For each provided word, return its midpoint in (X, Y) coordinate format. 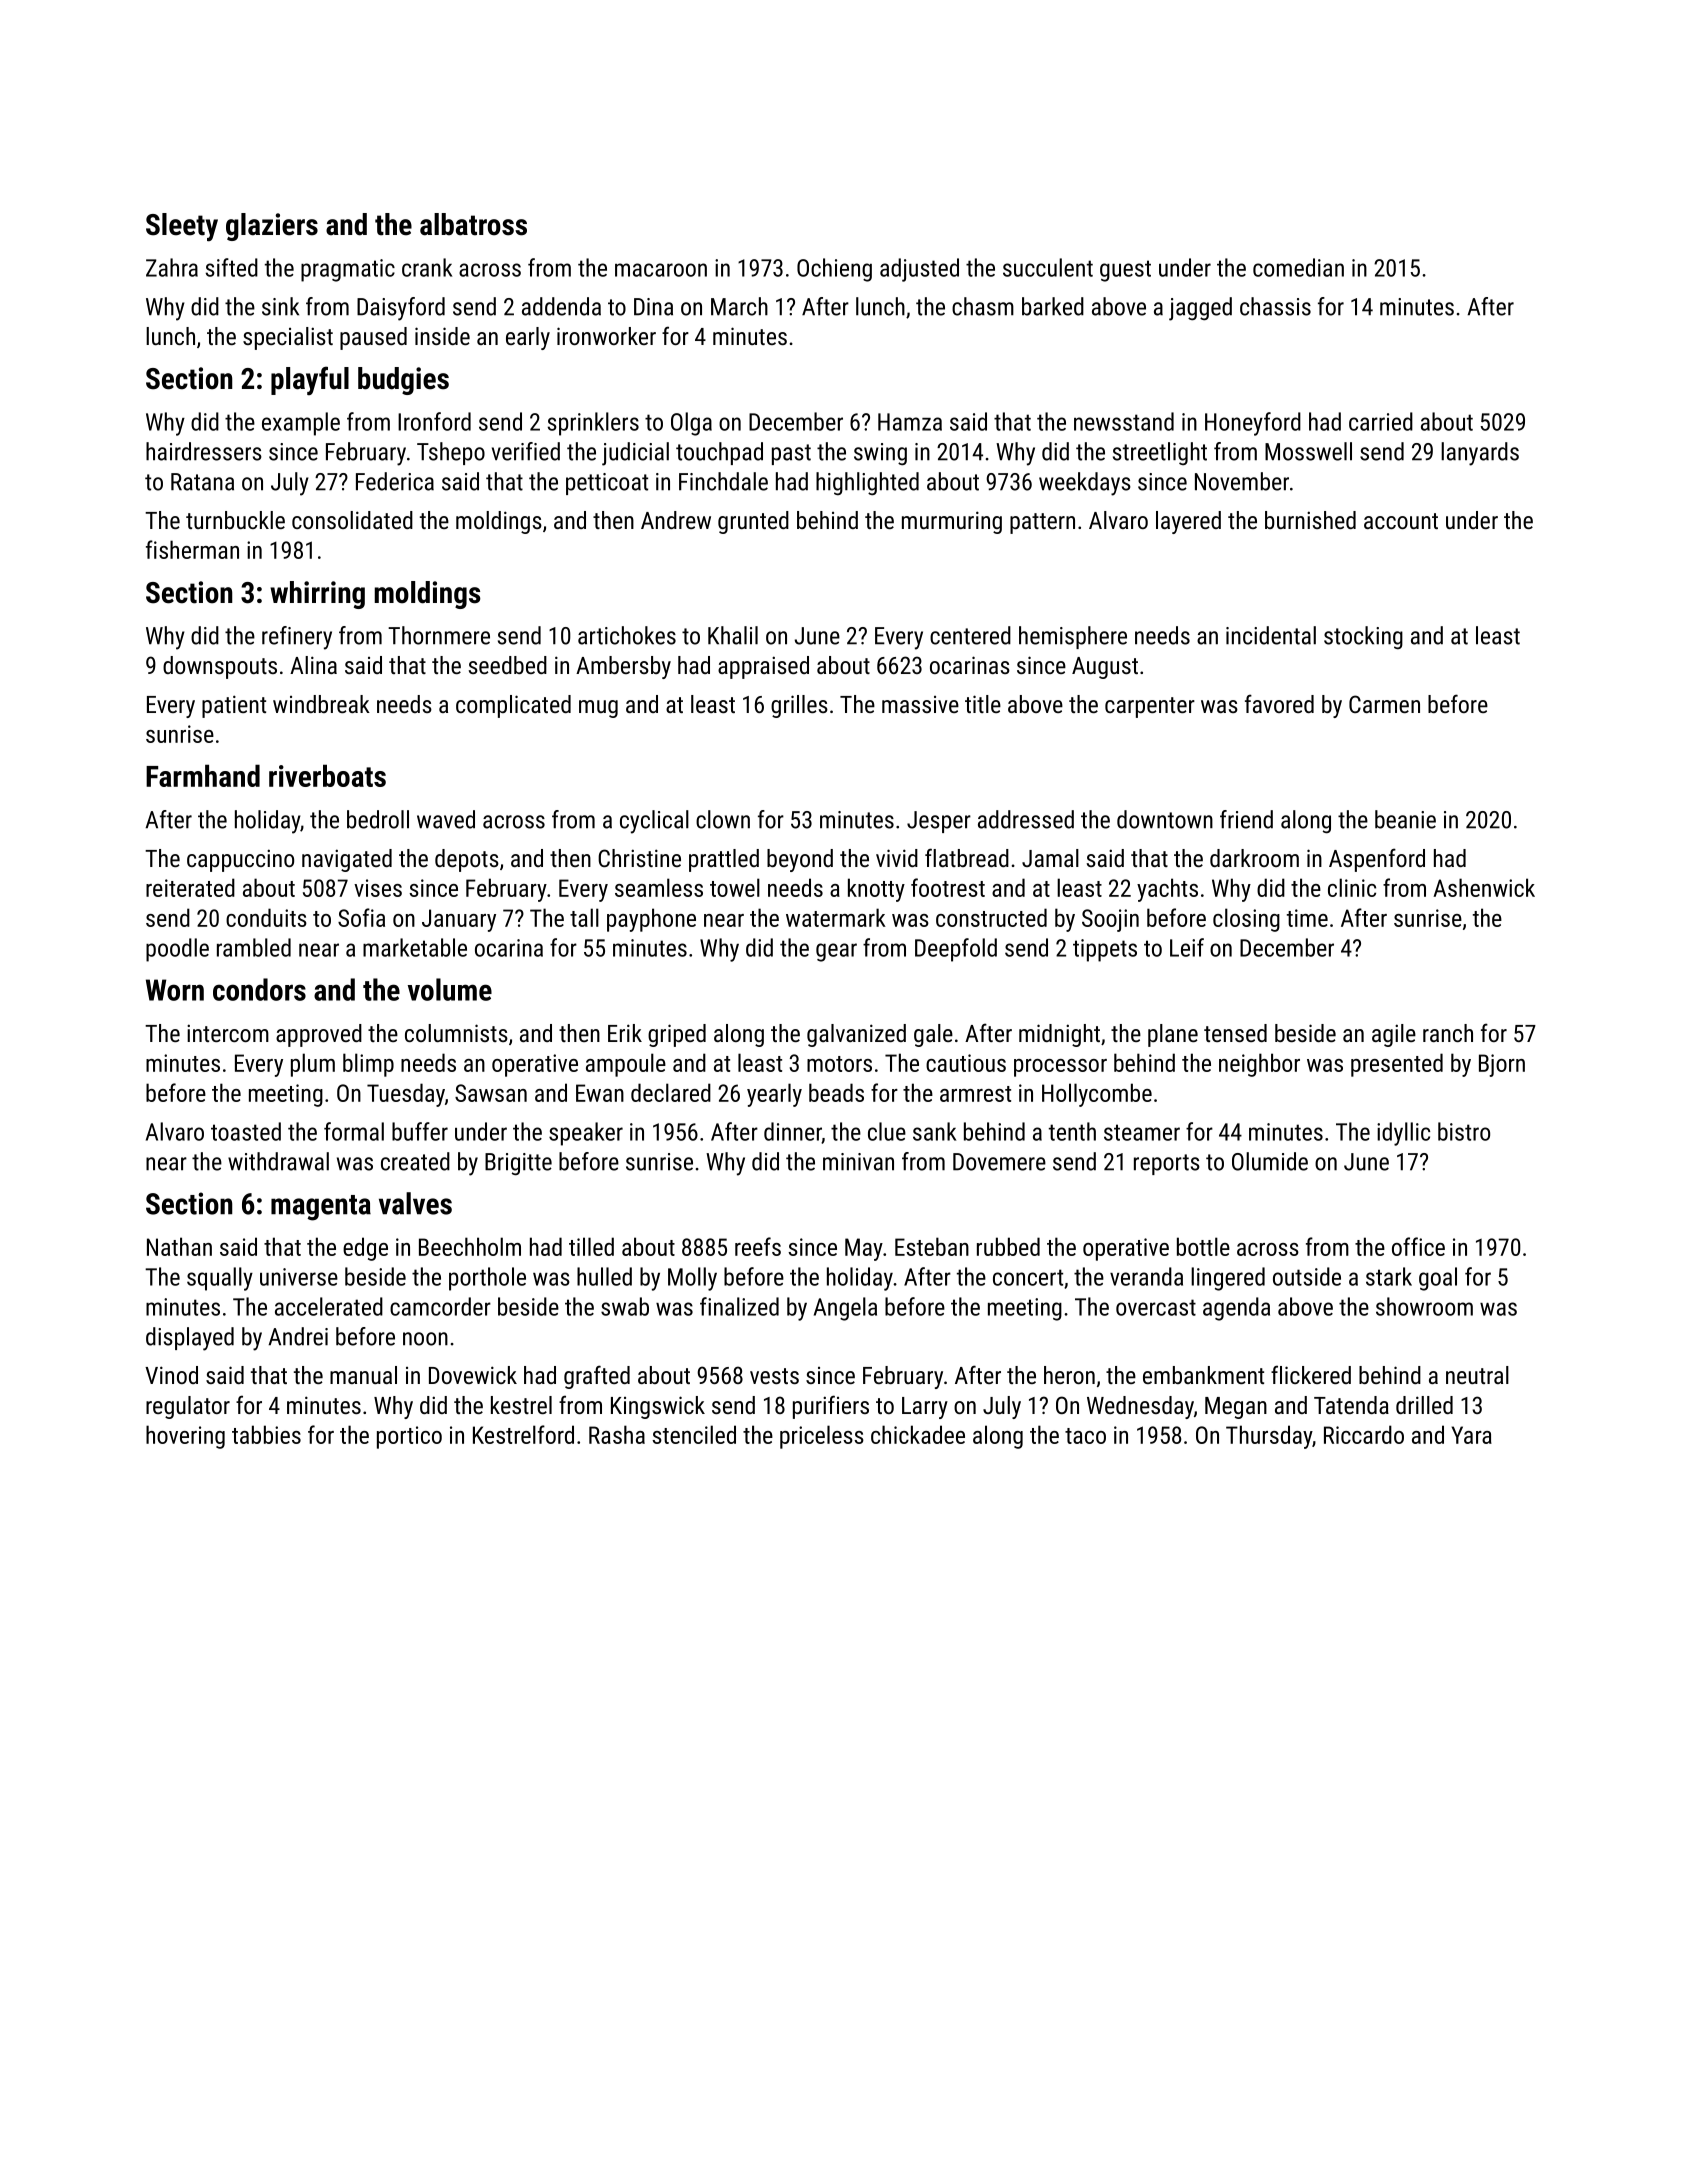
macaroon (661, 270)
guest (1125, 271)
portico (409, 1437)
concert (1028, 1277)
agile (1394, 1035)
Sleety (182, 227)
